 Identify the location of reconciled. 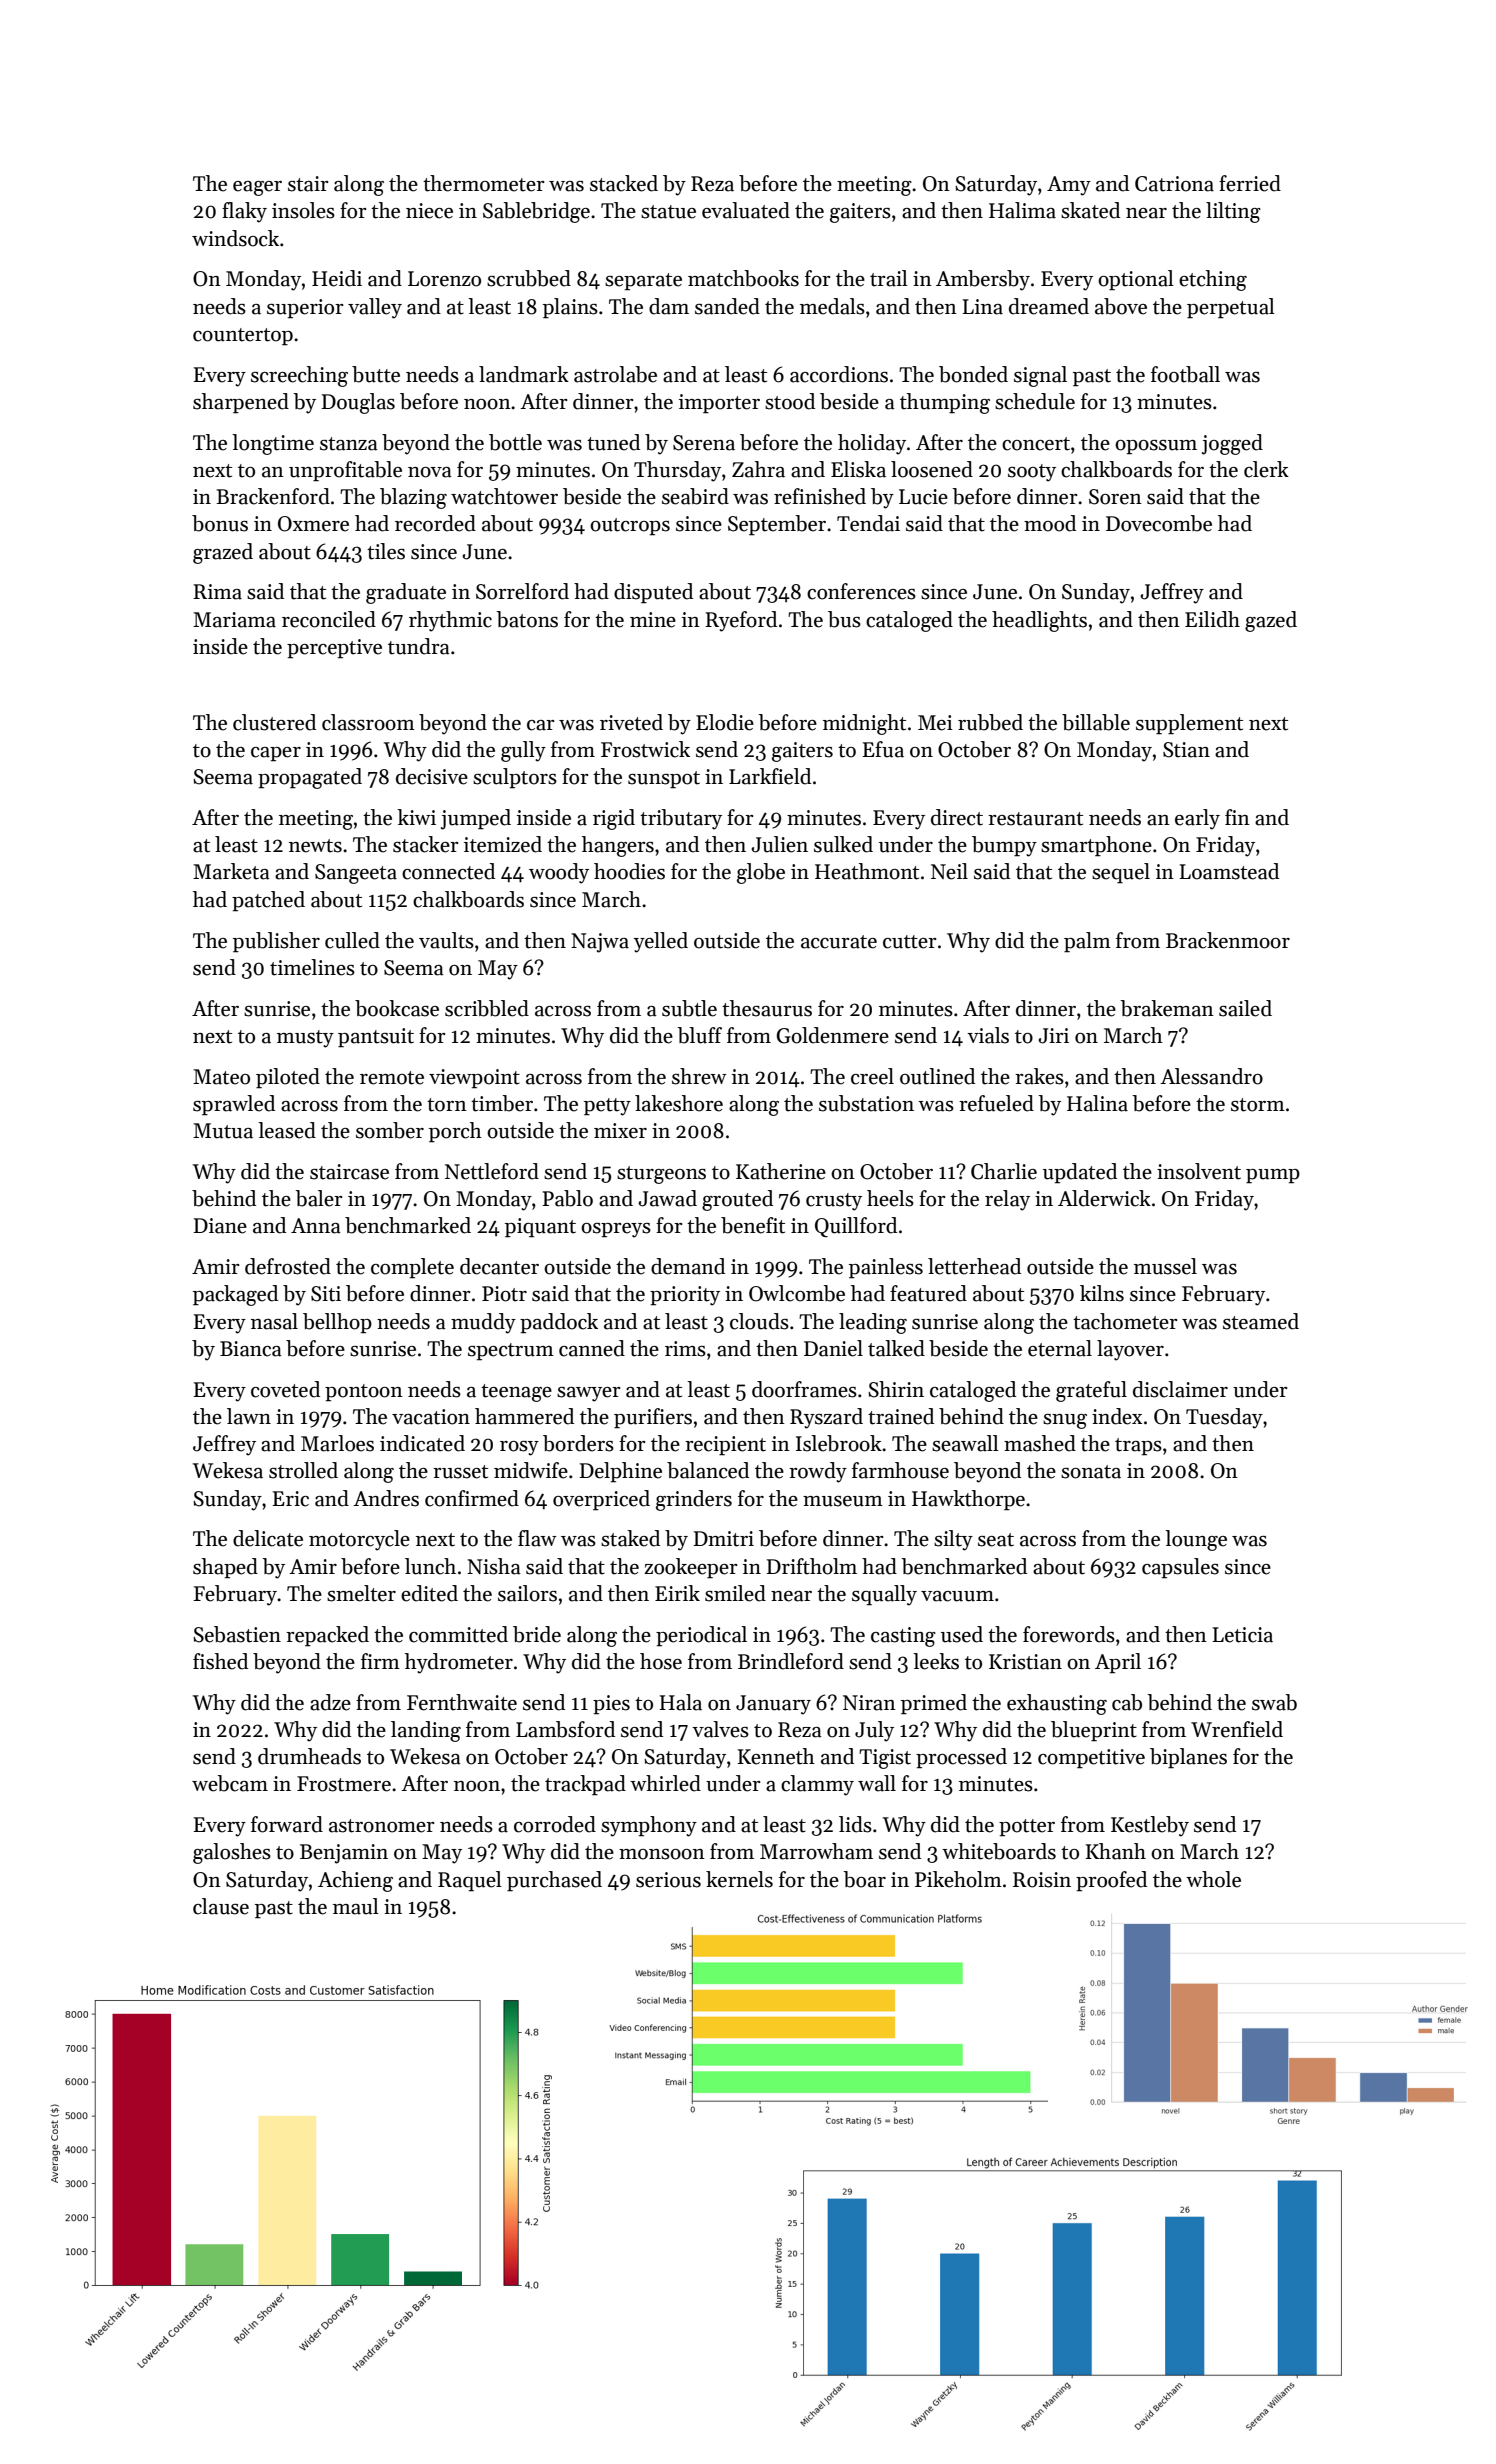
(329, 619).
